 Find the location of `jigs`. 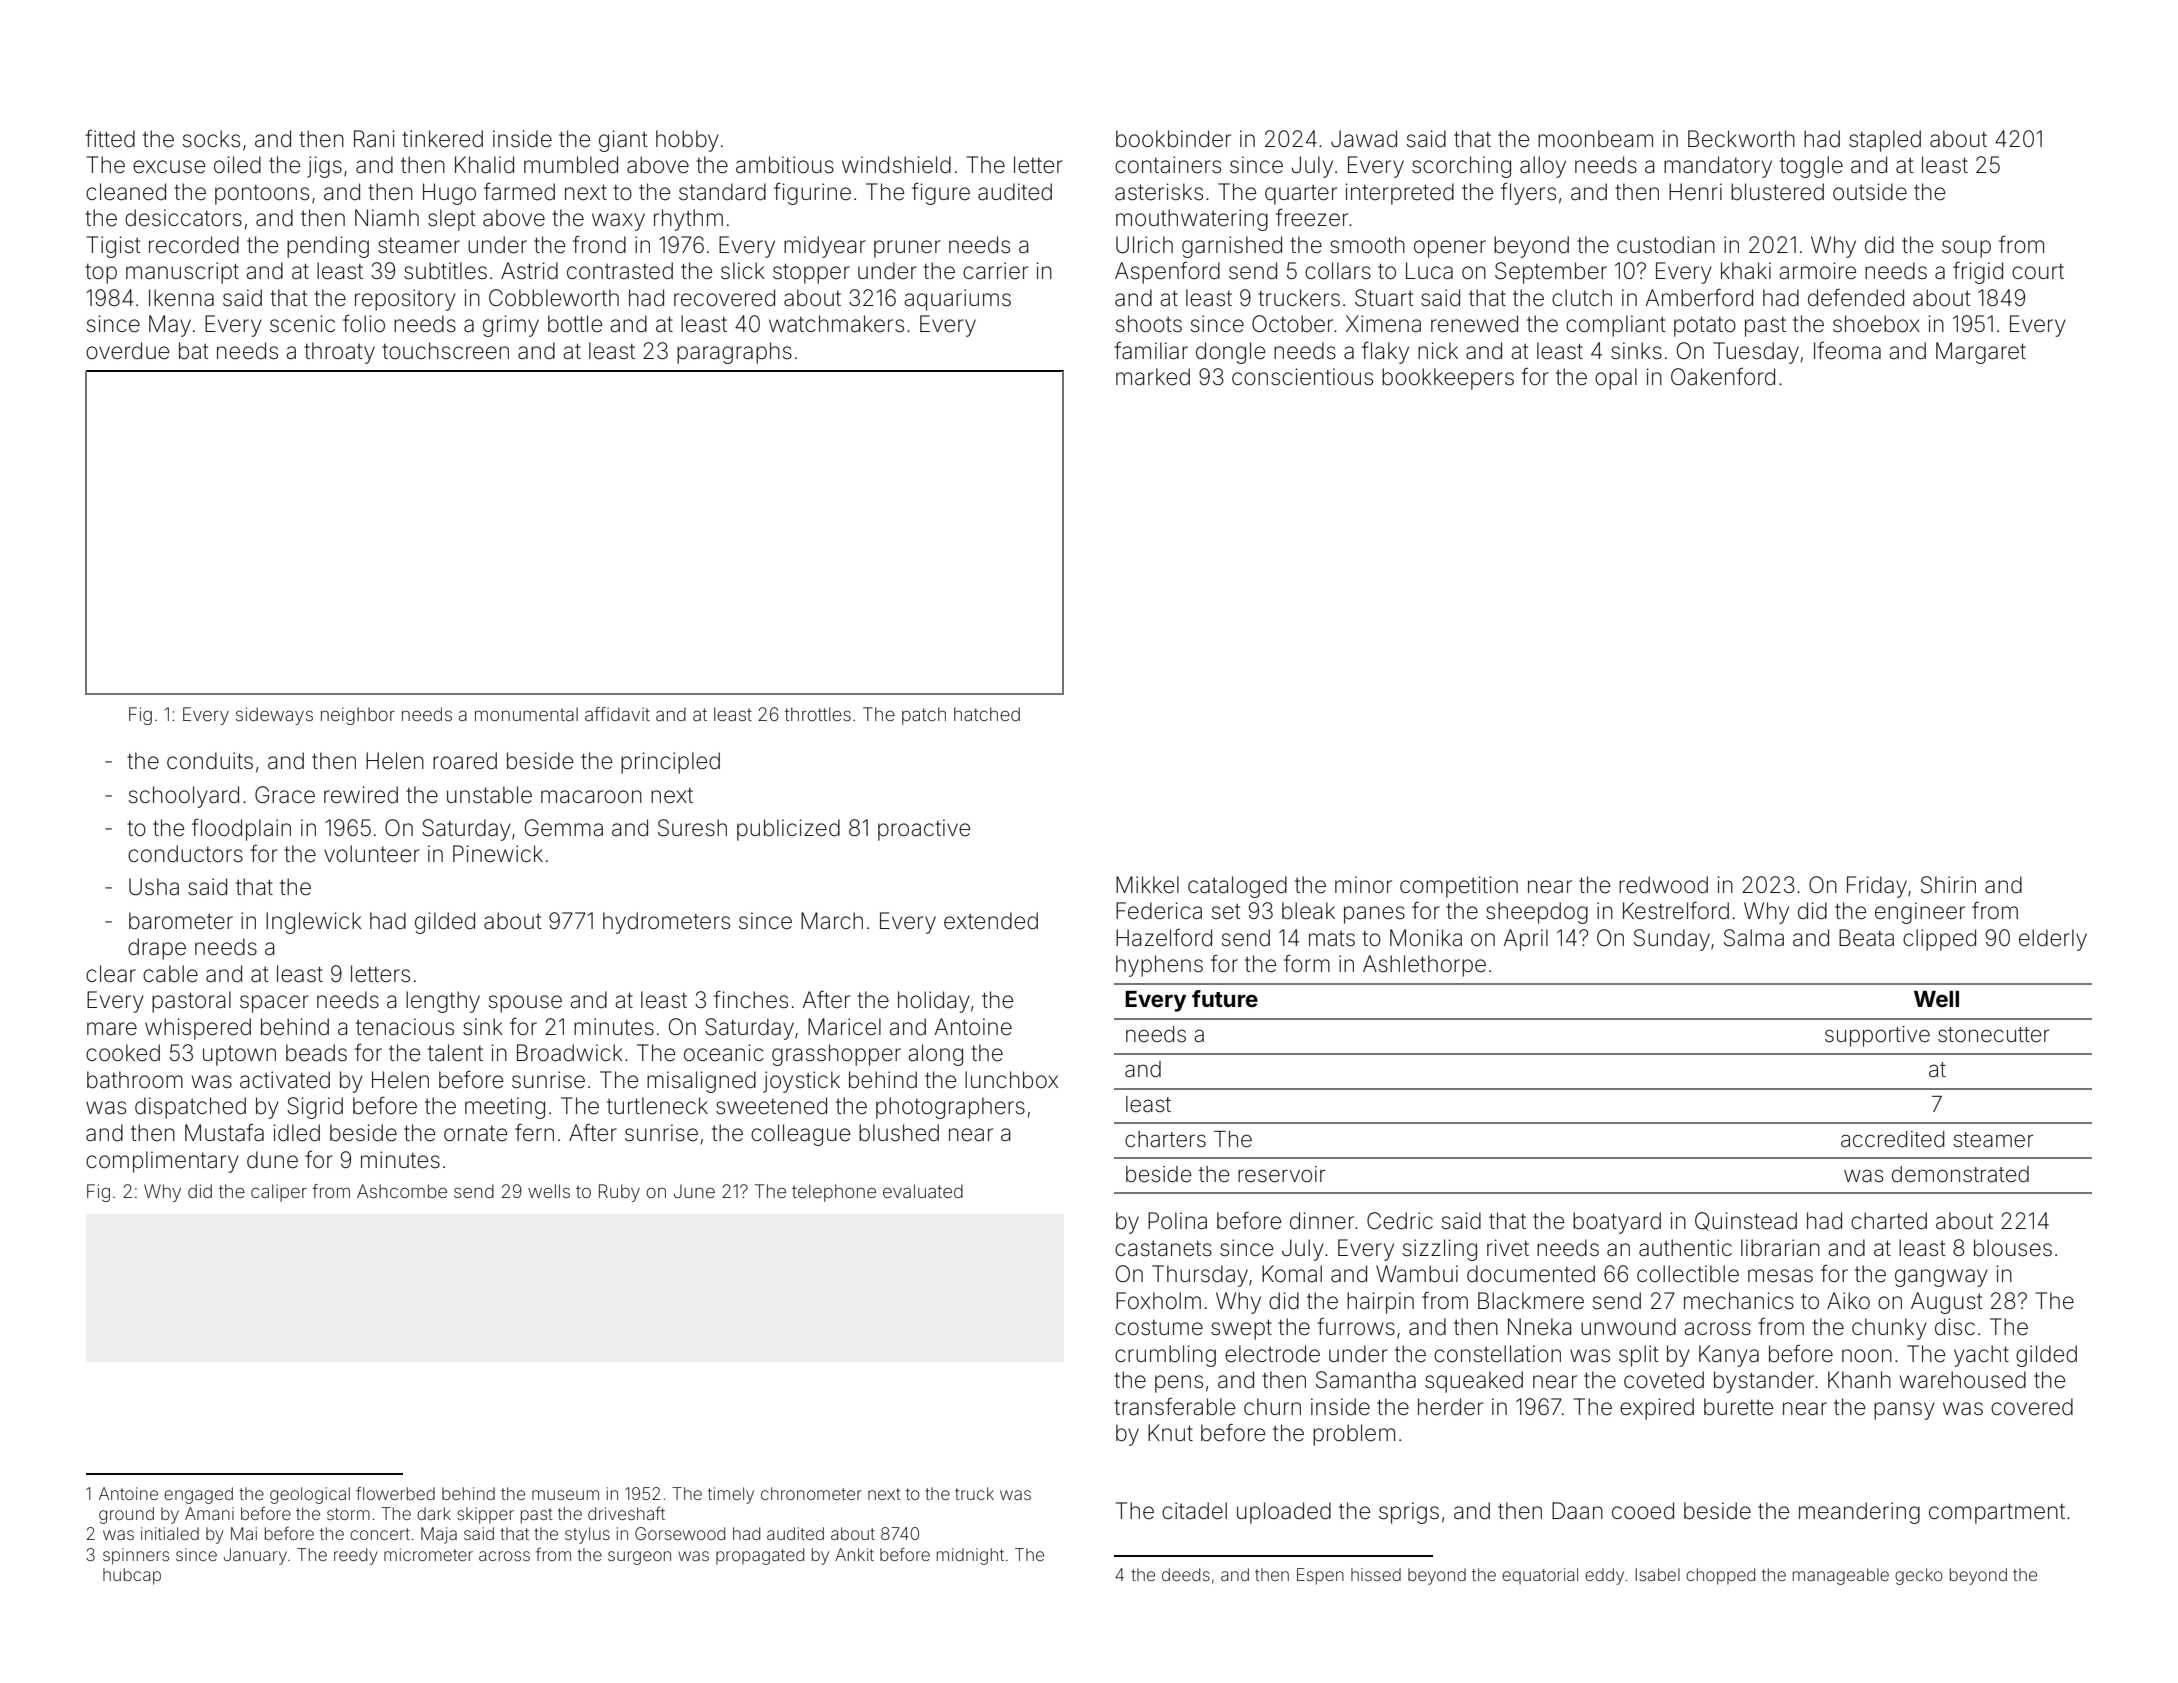

jigs is located at coordinates (324, 167).
